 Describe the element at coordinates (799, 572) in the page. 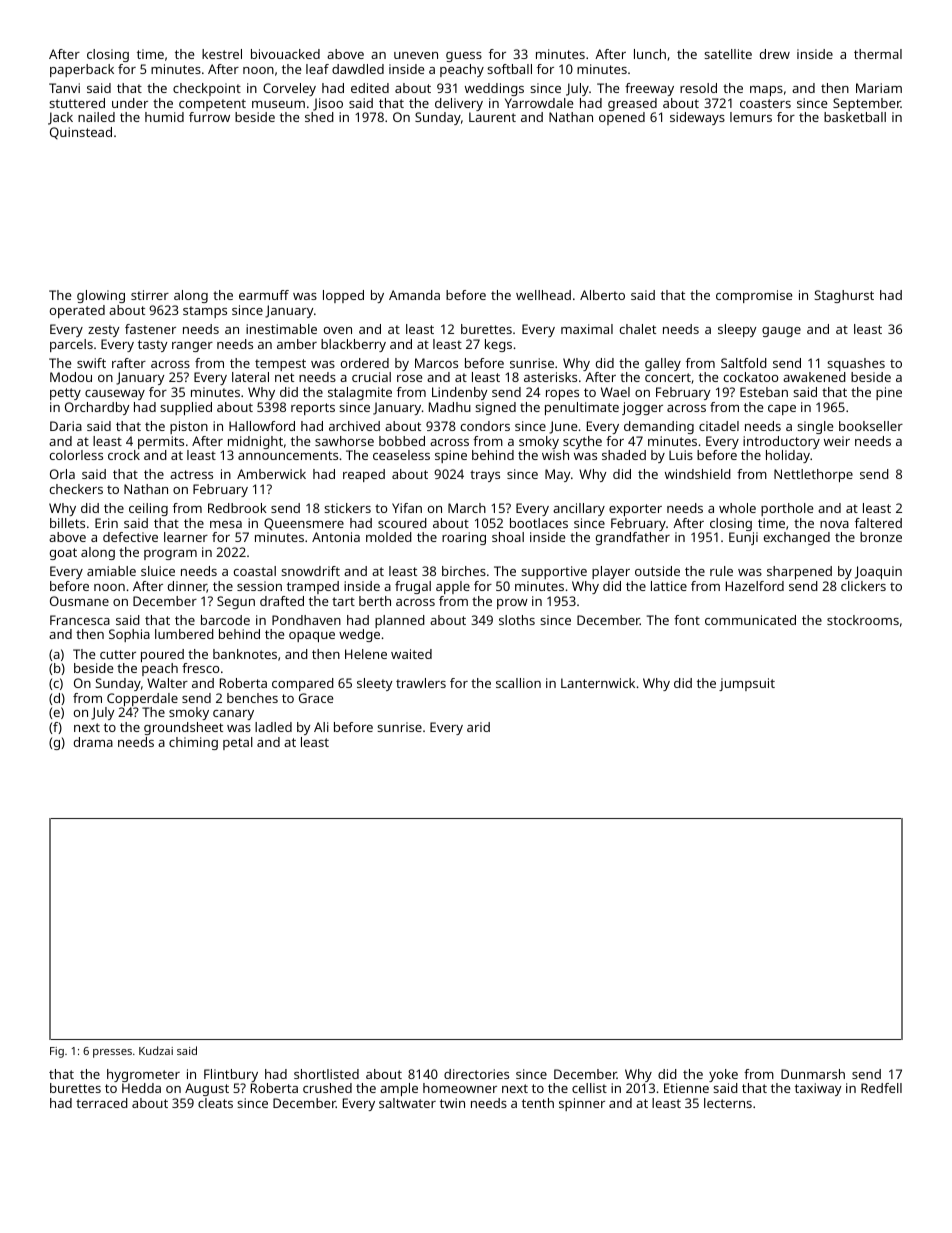

I see `sharpened` at that location.
